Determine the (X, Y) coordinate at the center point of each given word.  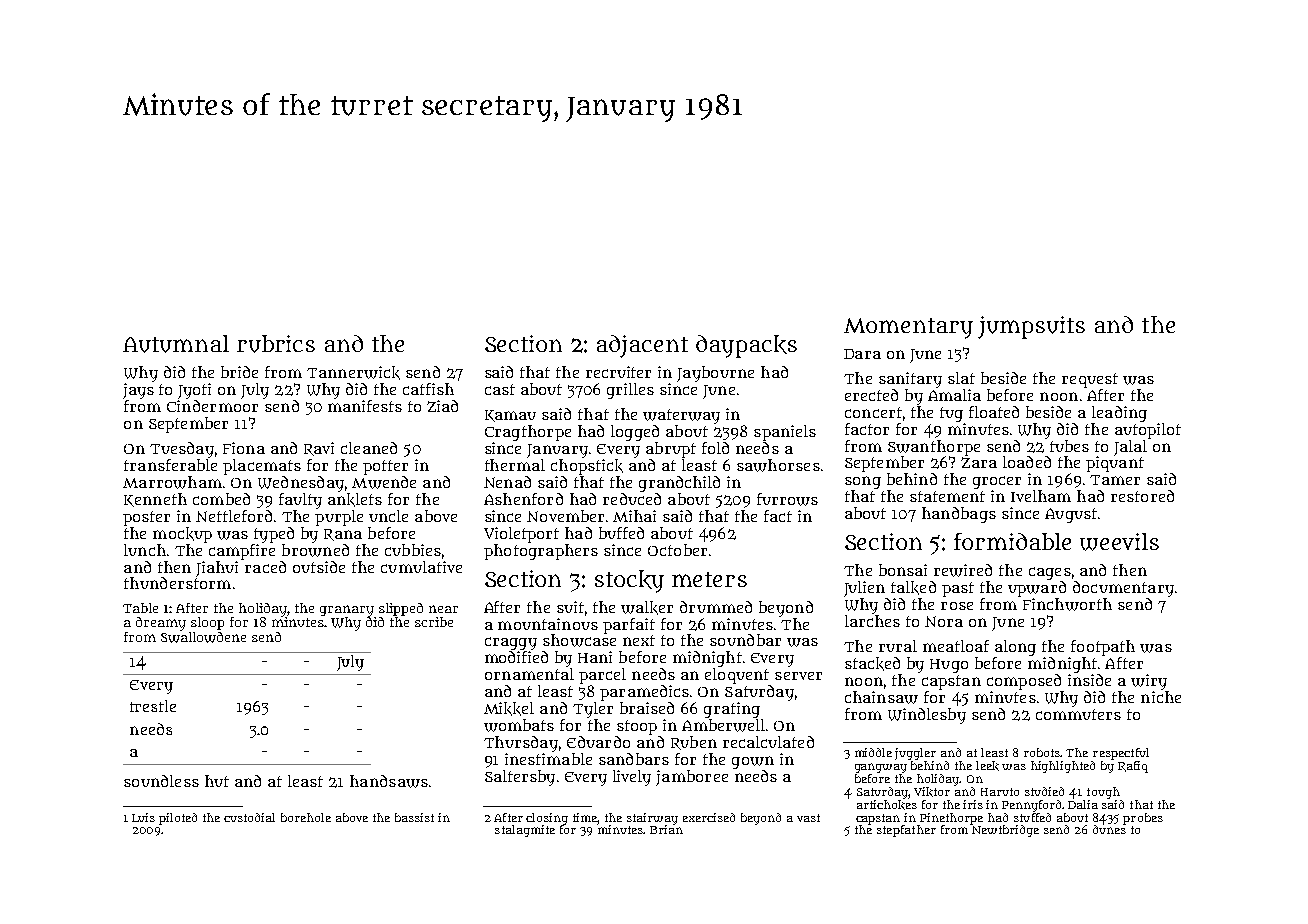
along (1015, 648)
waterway (681, 416)
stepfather (906, 831)
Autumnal (176, 344)
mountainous (548, 624)
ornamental (529, 674)
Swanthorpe (934, 448)
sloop (207, 623)
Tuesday (182, 450)
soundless (161, 781)
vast (808, 818)
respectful (1121, 754)
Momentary (908, 328)
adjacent (642, 346)
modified (516, 657)
